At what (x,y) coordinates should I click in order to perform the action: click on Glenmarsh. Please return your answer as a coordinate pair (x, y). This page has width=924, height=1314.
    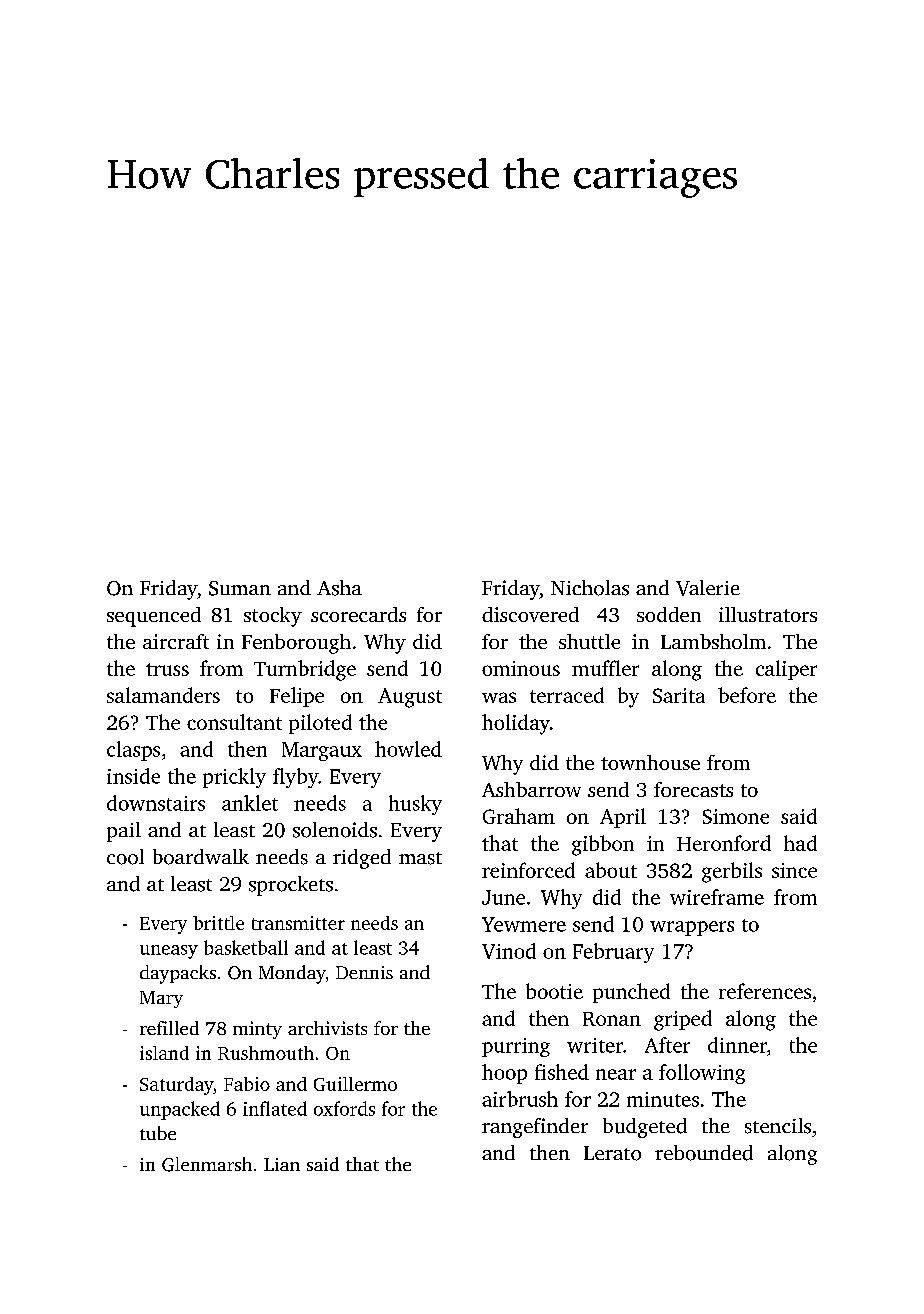
    Looking at the image, I should click on (207, 1164).
